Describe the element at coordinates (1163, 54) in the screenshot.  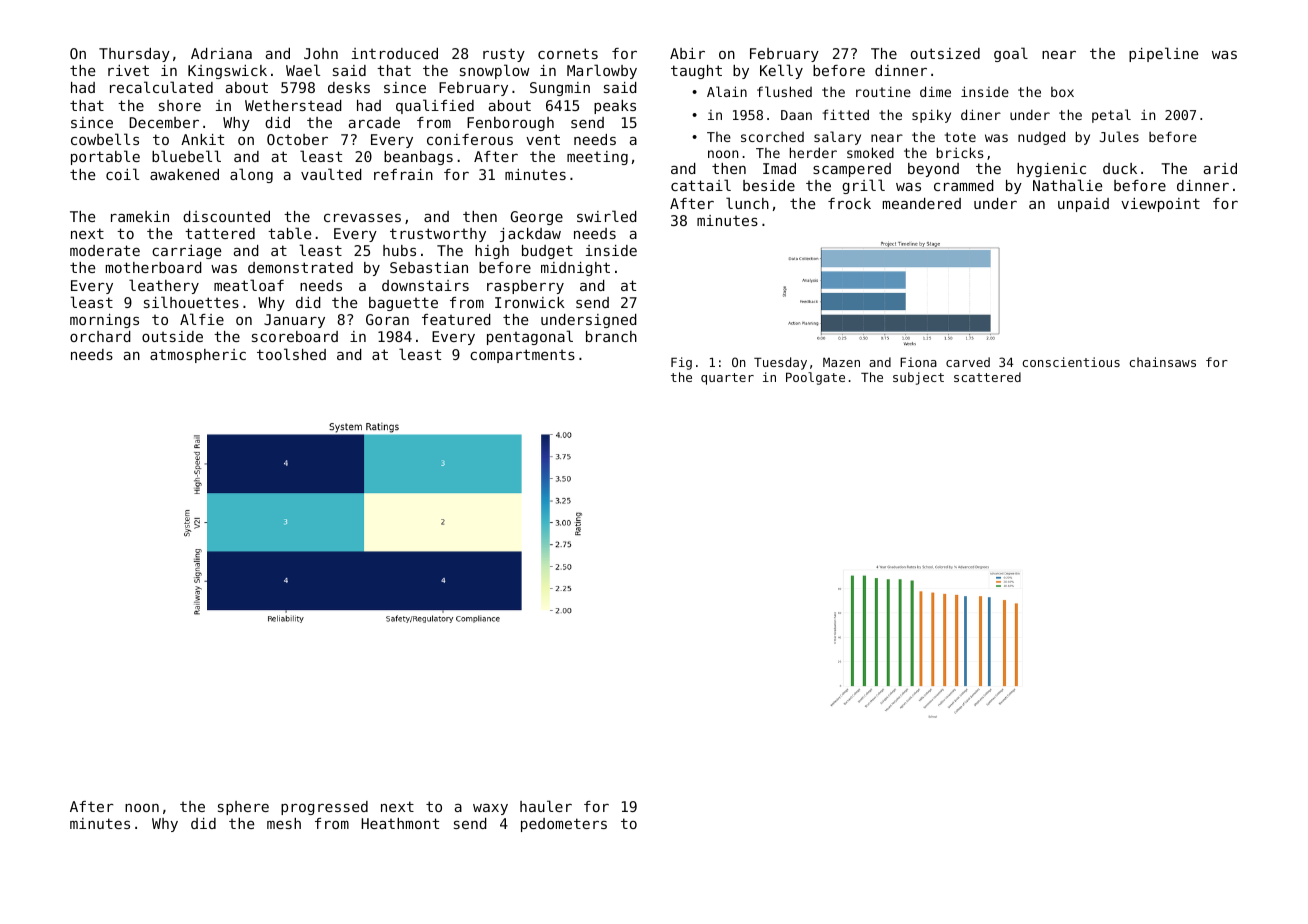
I see `pipeline` at that location.
